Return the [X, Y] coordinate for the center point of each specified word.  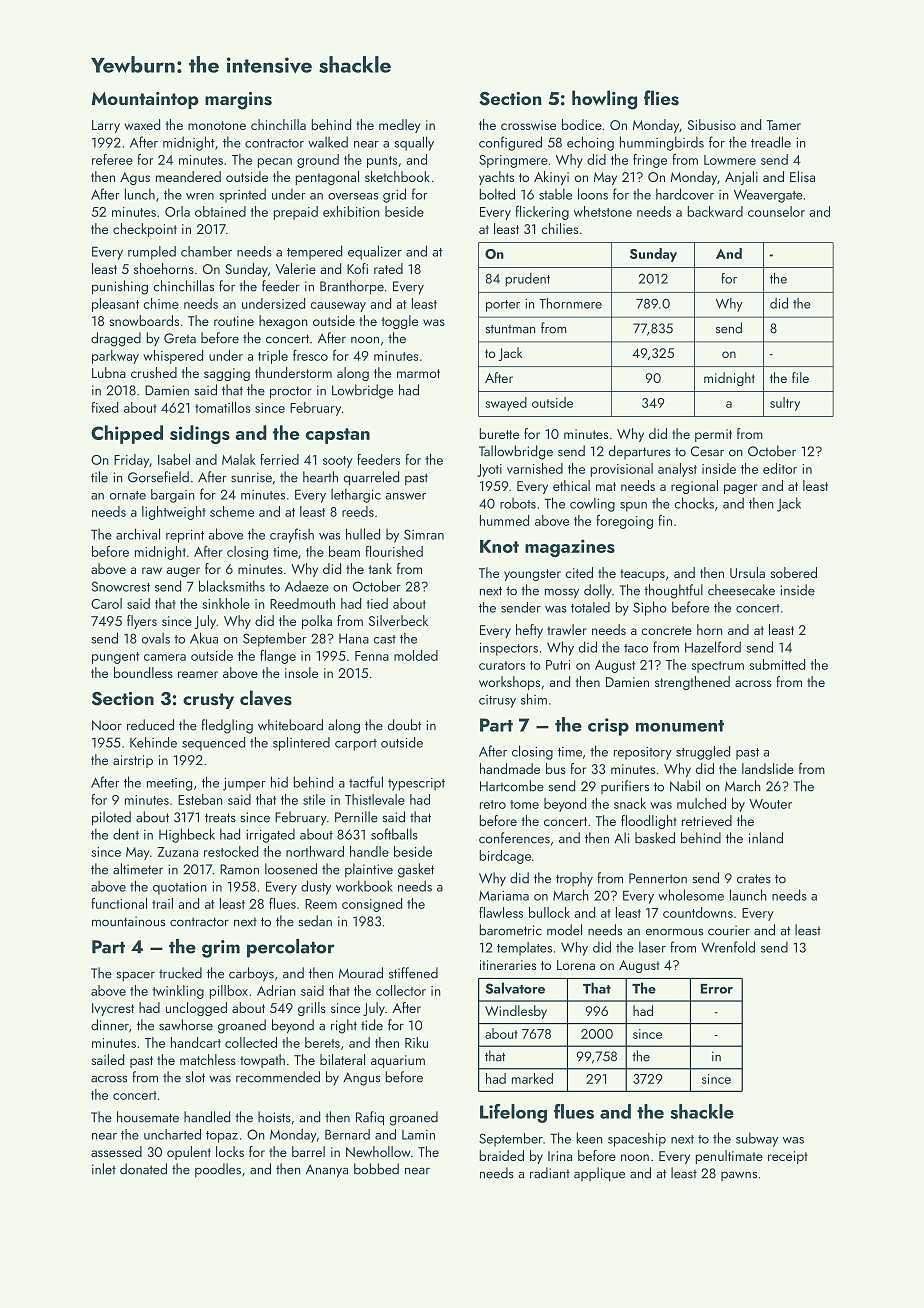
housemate [148, 1117]
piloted [111, 818]
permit [713, 435]
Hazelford [713, 647]
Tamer [783, 125]
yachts [496, 178]
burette [499, 433]
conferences [514, 838]
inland [766, 838]
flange [278, 657]
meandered [188, 176]
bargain [173, 496]
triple [273, 357]
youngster [532, 575]
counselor [776, 211]
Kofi [357, 268]
